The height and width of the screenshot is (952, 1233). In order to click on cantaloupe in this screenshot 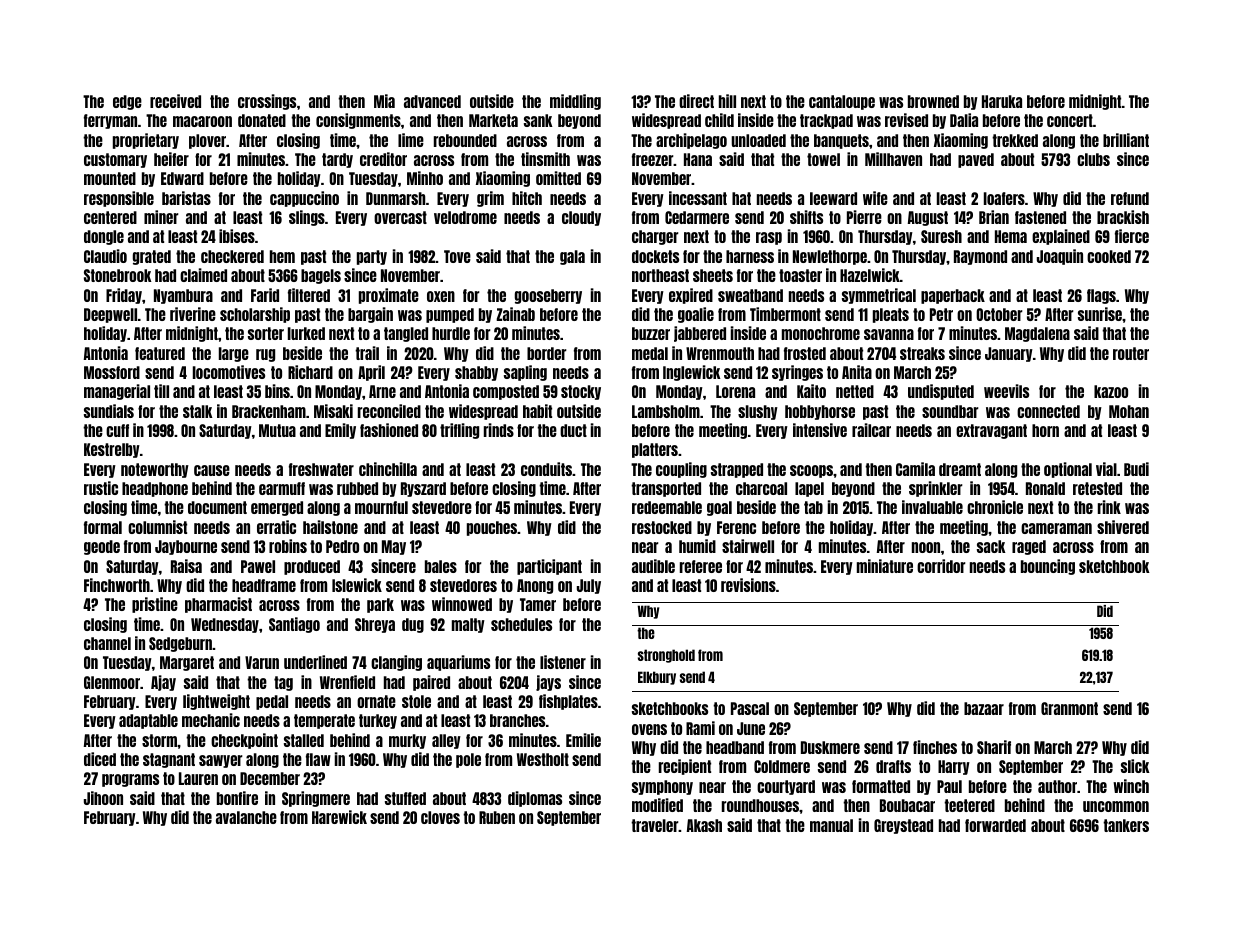, I will do `click(842, 102)`.
